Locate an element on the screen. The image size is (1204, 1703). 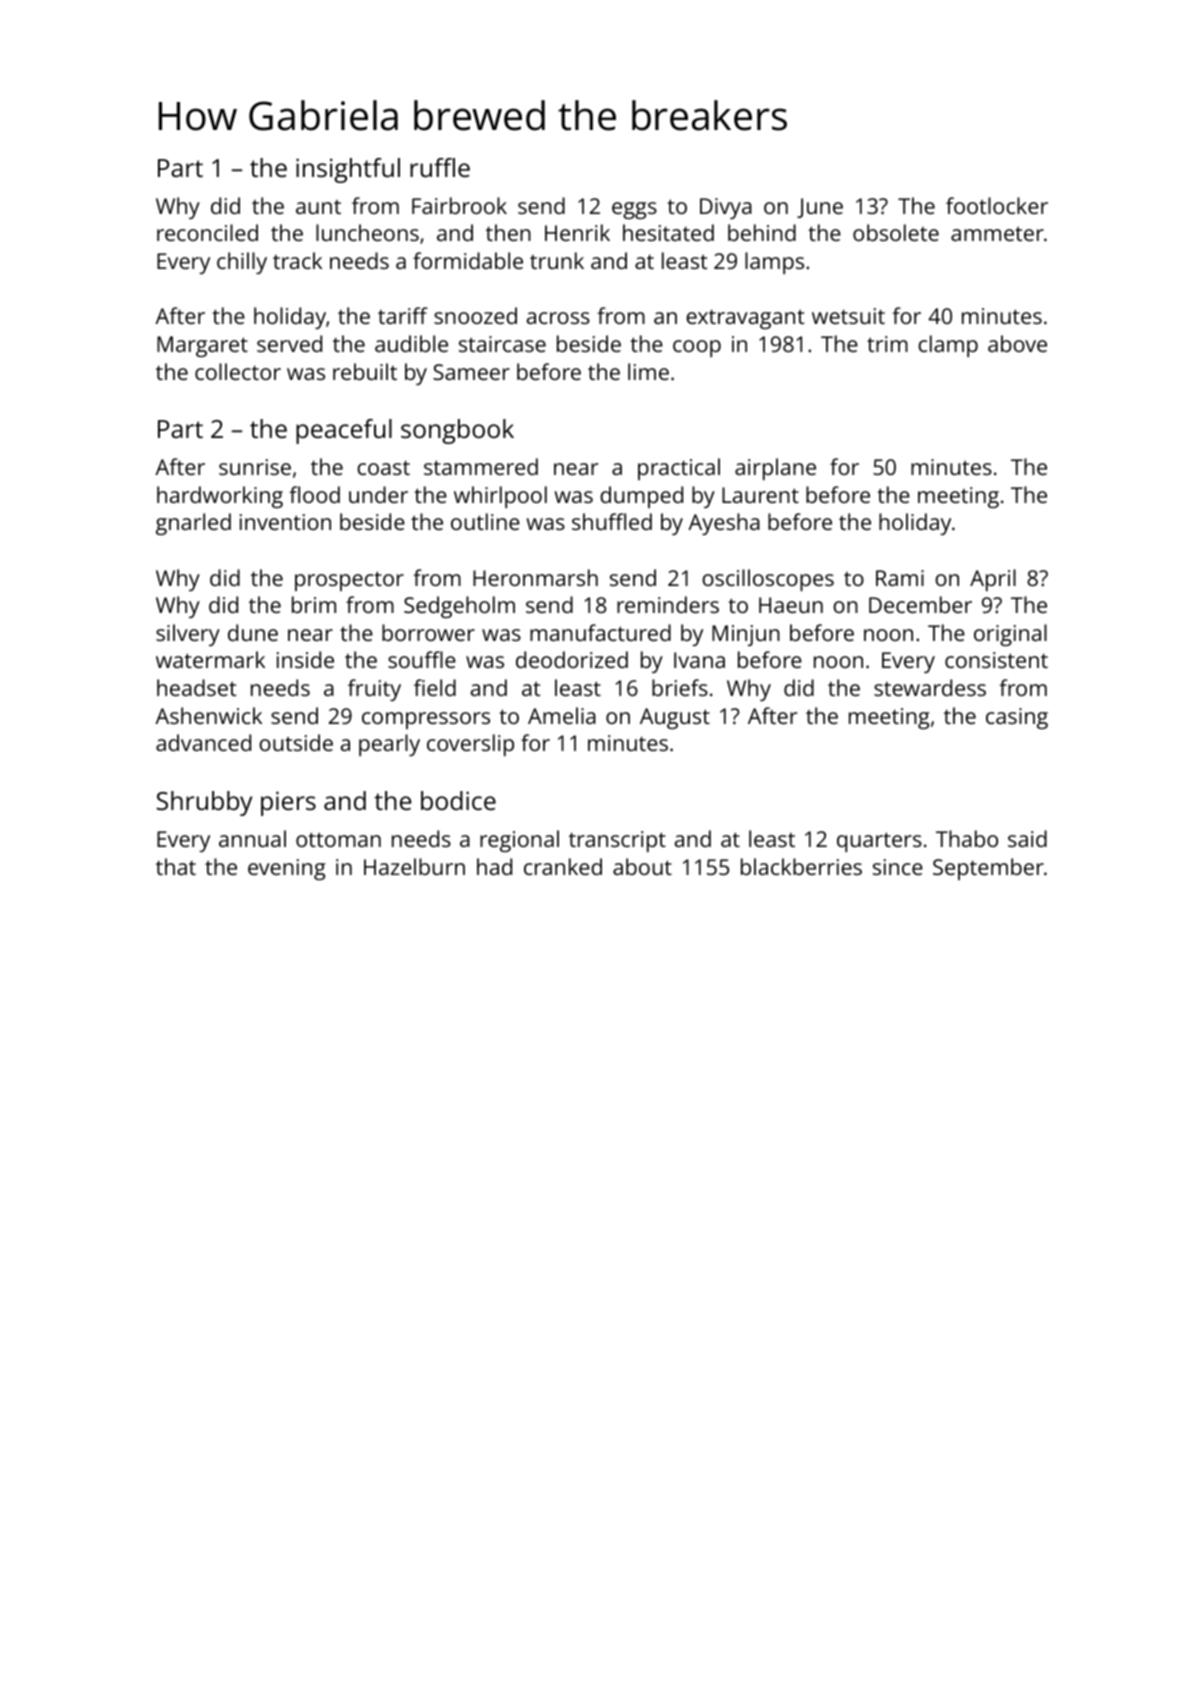
since is located at coordinates (898, 867).
